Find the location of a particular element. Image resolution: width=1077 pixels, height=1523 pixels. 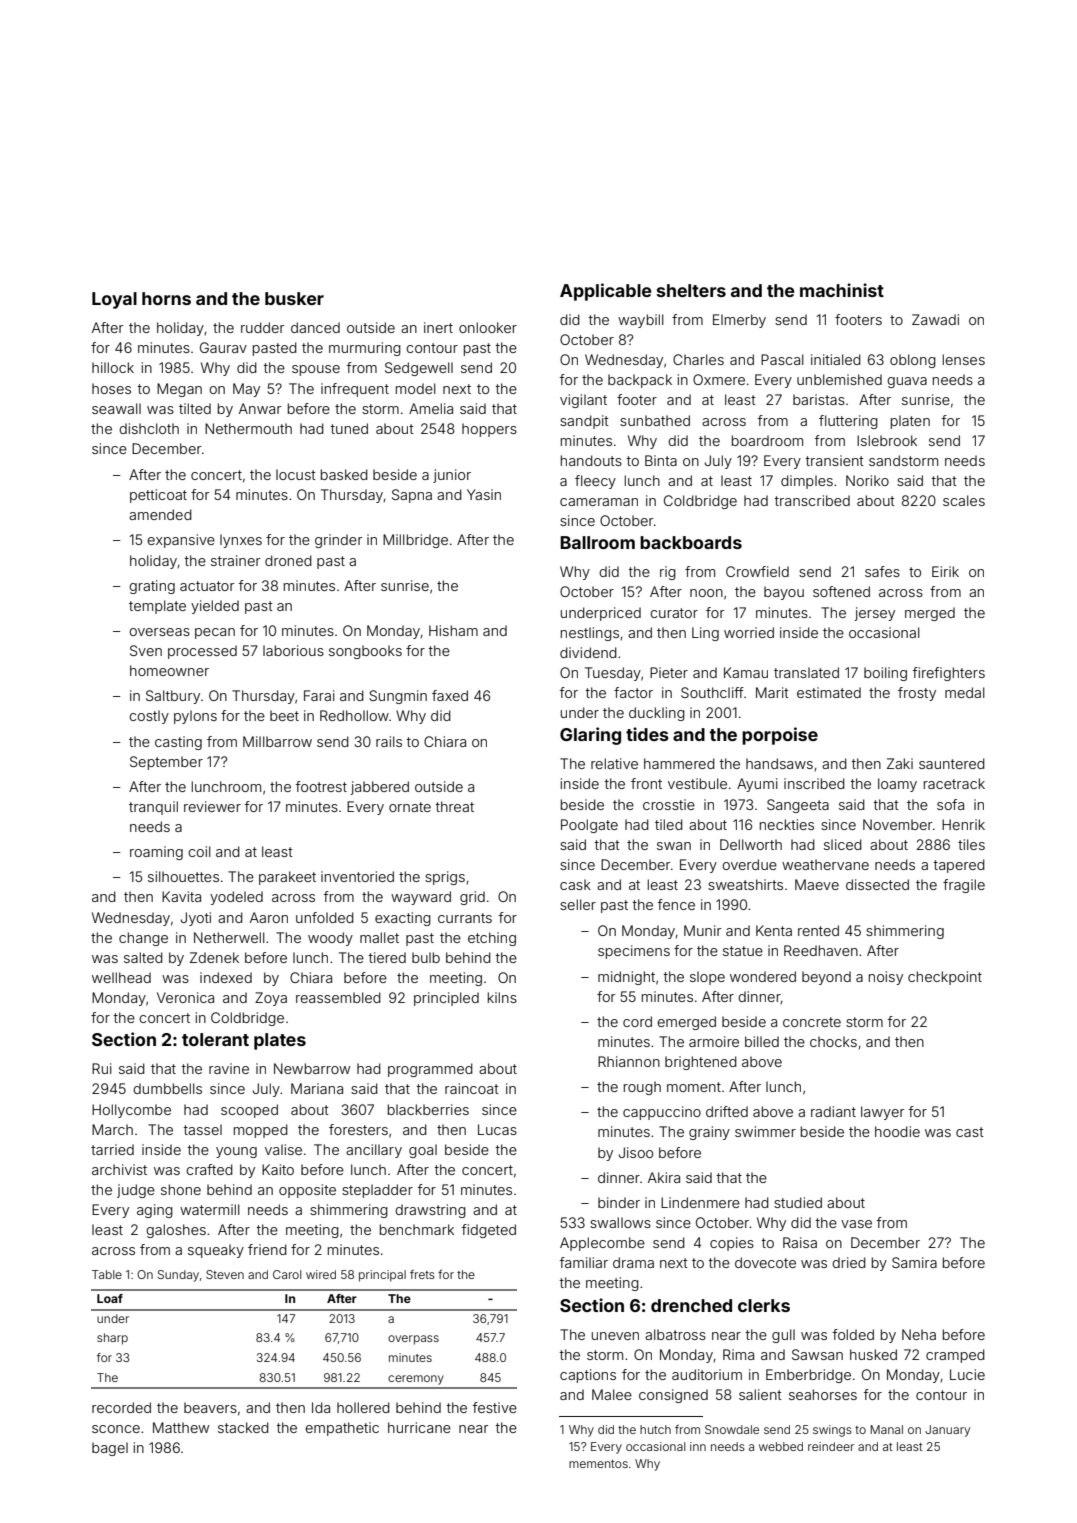

Loyal is located at coordinates (114, 300).
